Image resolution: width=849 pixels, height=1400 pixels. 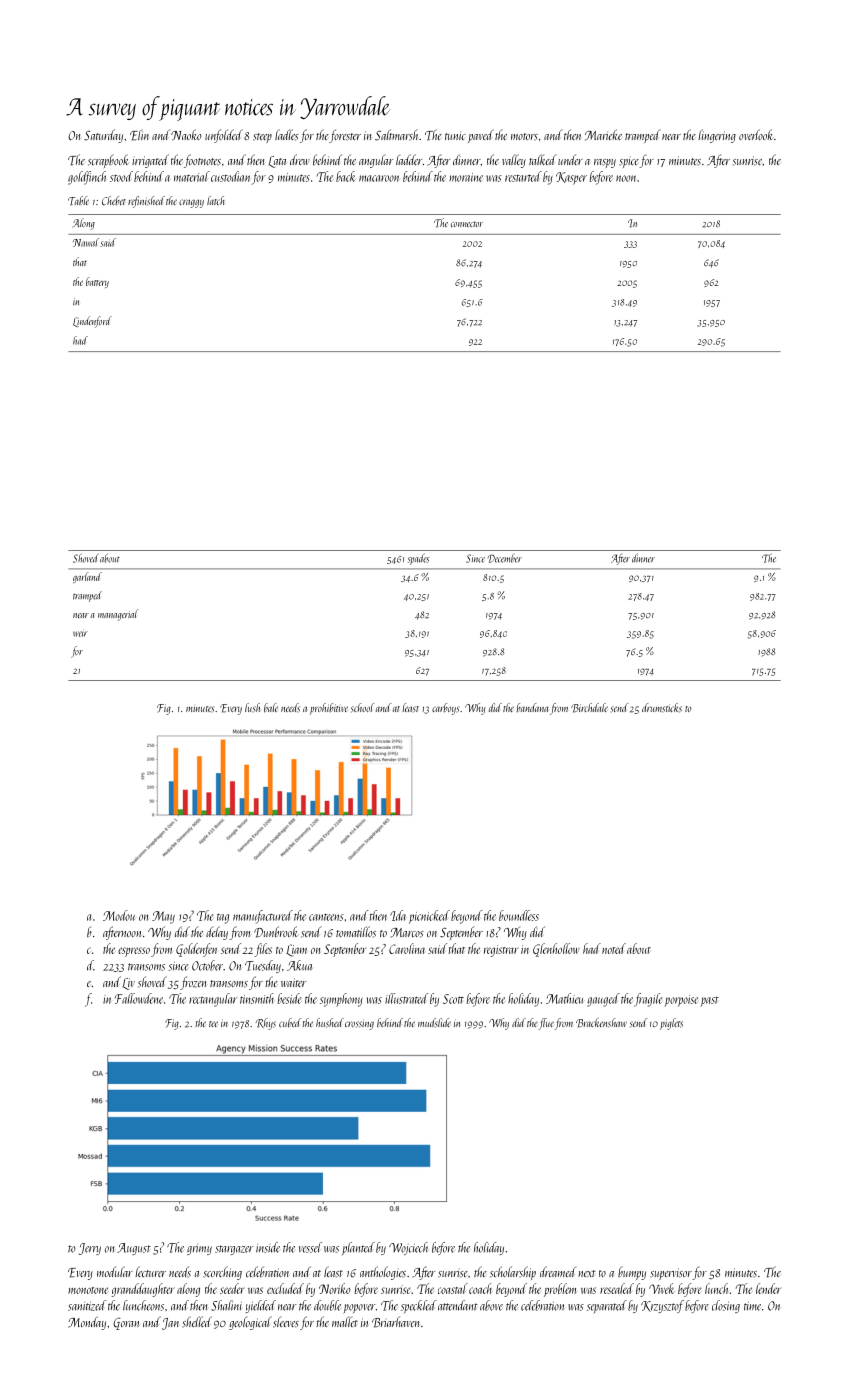 What do you see at coordinates (407, 948) in the screenshot?
I see `Carolina` at bounding box center [407, 948].
